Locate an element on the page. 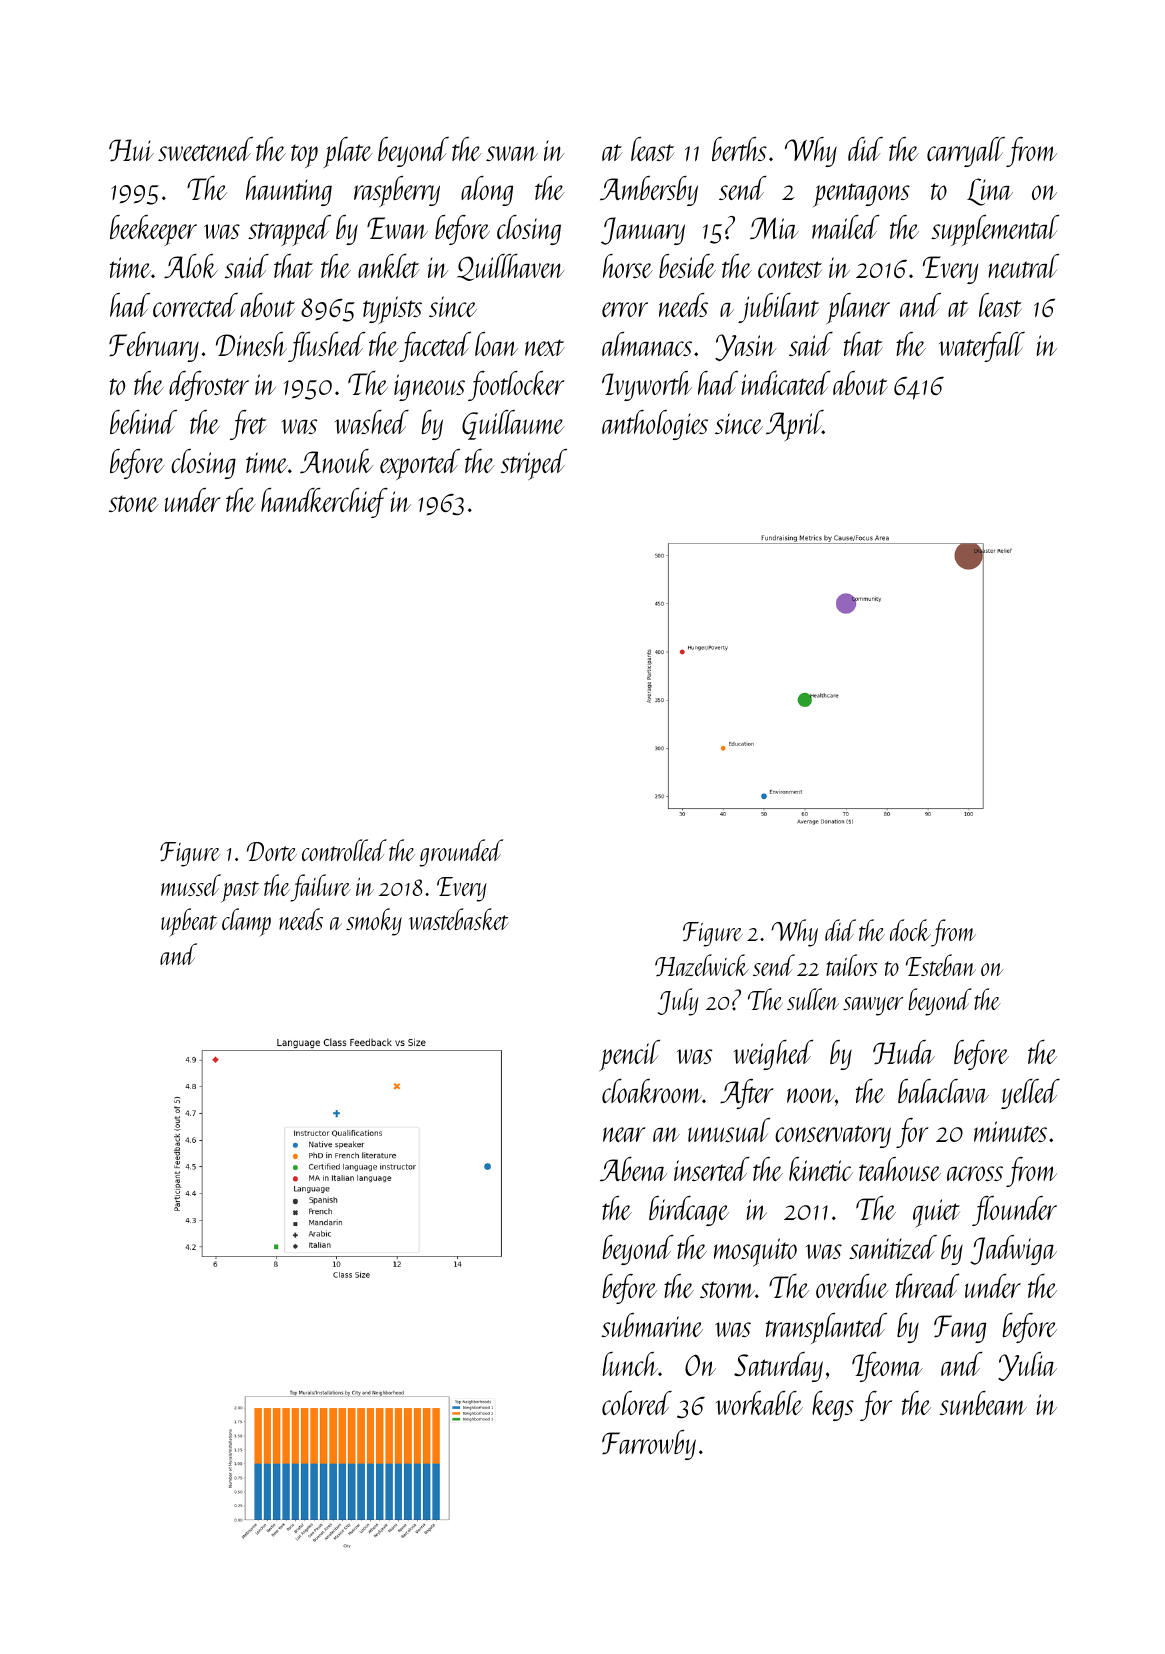  mussel is located at coordinates (191, 885).
